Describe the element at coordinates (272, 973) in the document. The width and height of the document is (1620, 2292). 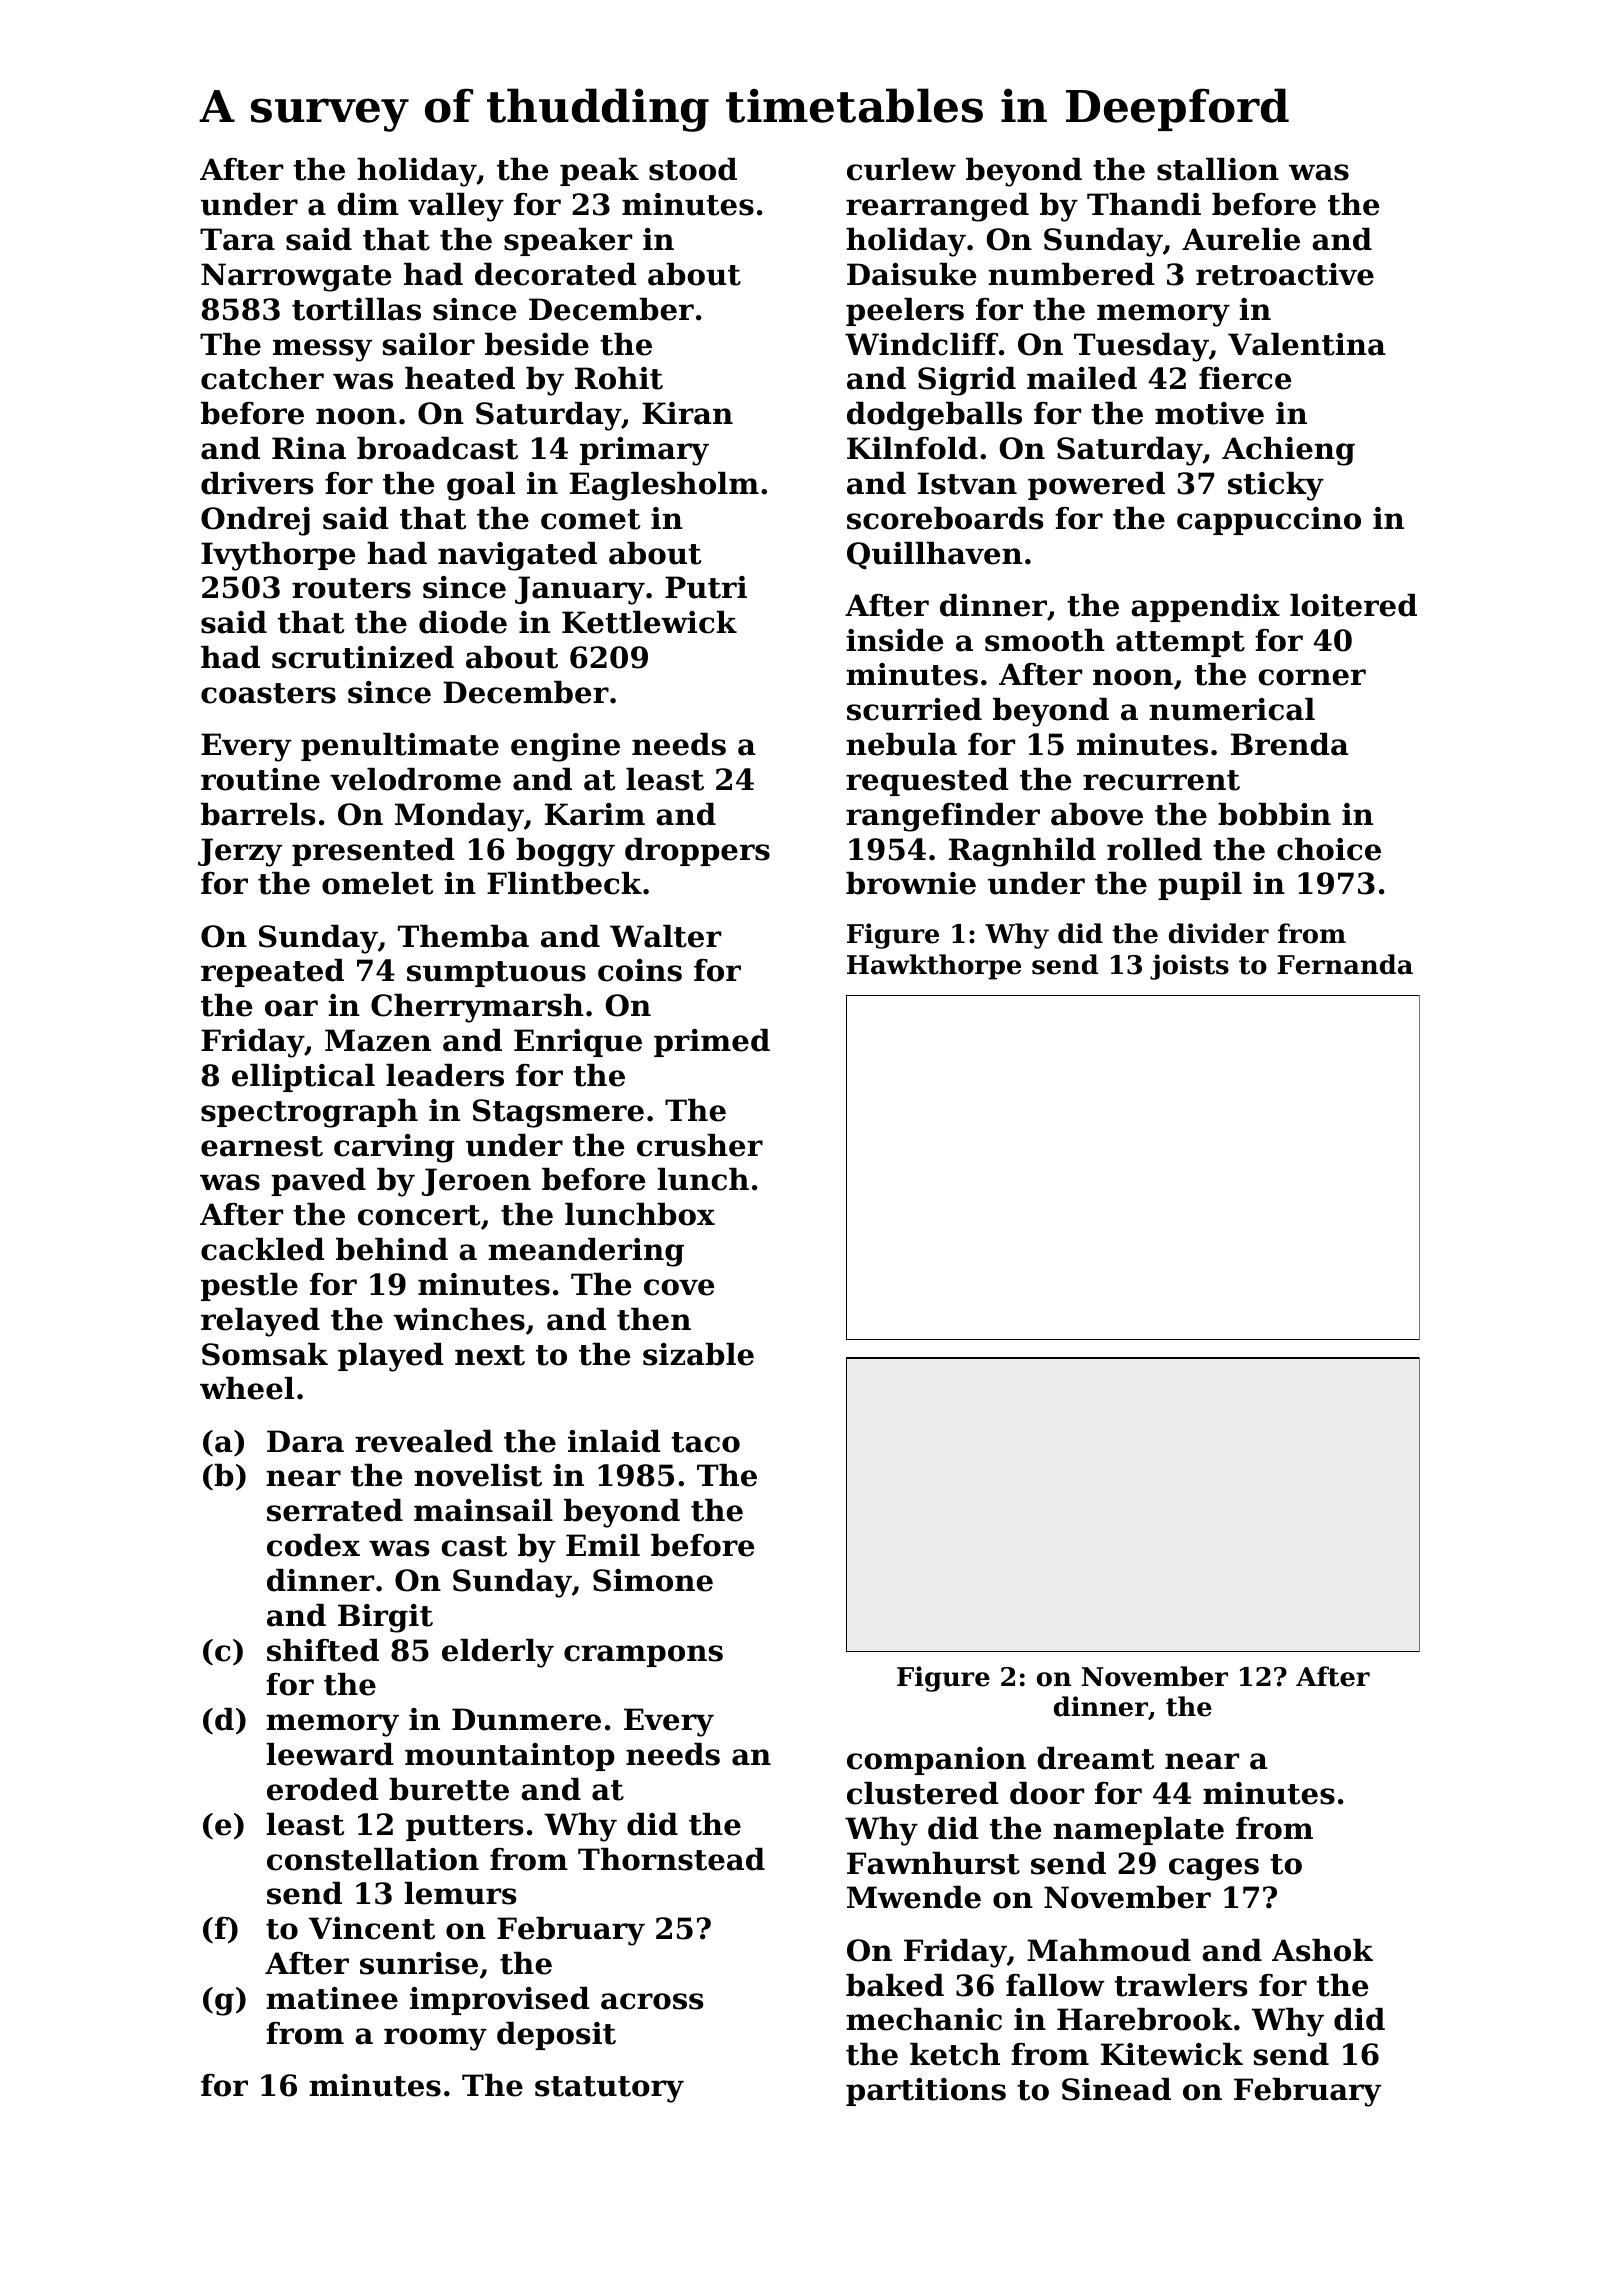
I see `repeated` at that location.
